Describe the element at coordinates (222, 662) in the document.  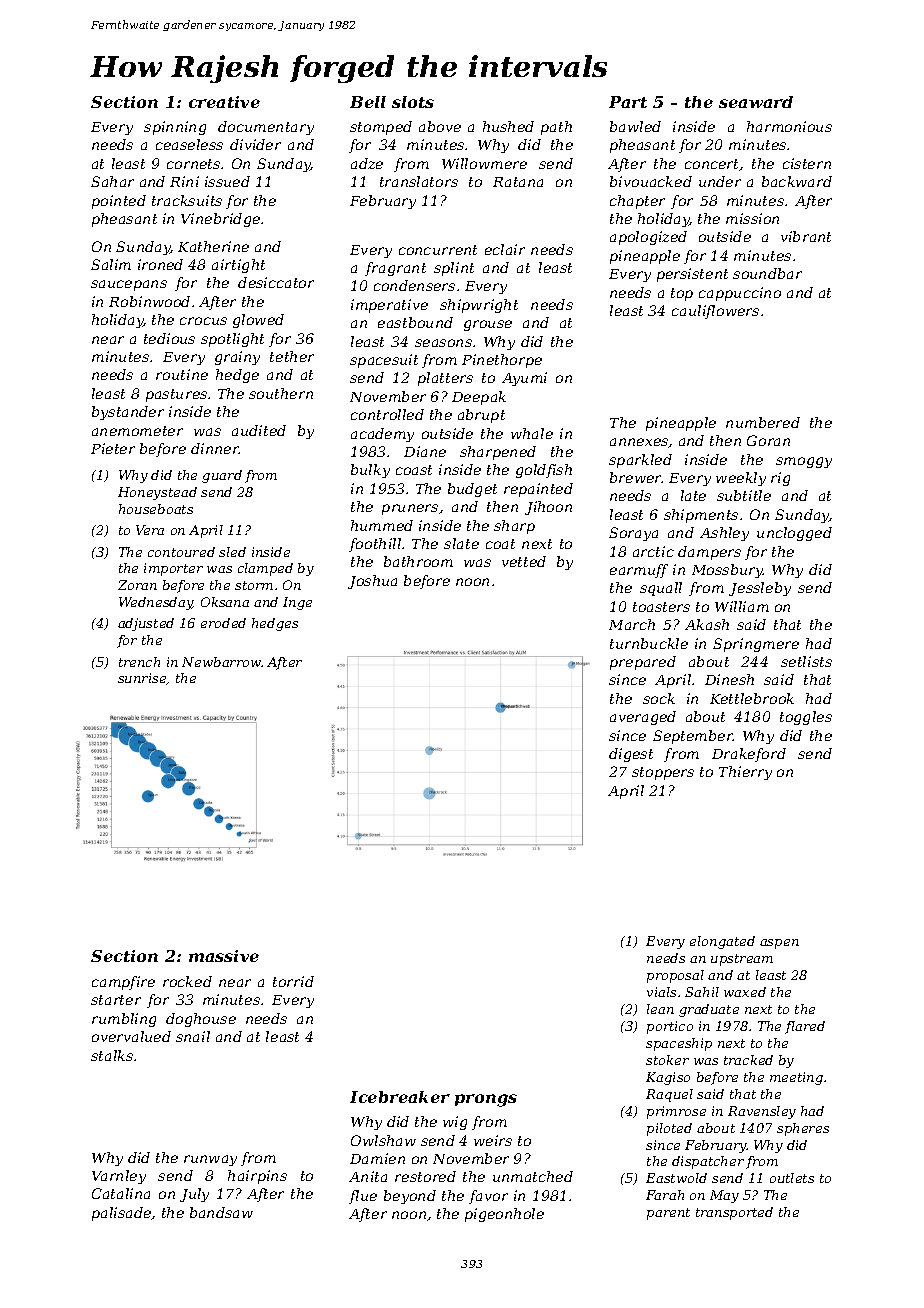
I see `Newbarrow` at that location.
